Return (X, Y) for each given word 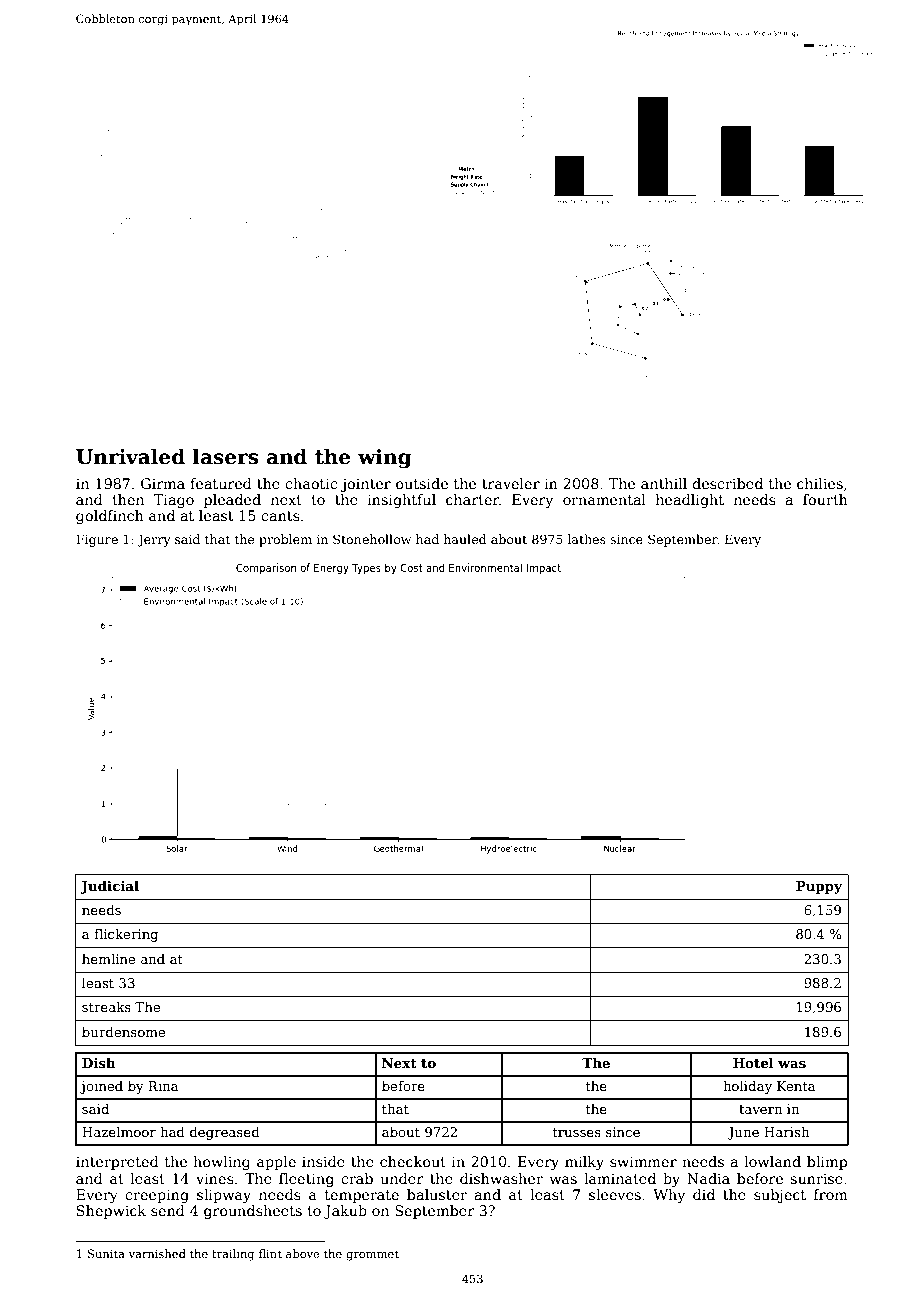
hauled (465, 539)
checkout (413, 1161)
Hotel (753, 1062)
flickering (126, 935)
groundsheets (253, 1212)
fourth (825, 499)
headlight (690, 501)
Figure (97, 540)
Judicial (109, 887)
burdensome (123, 1031)
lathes (587, 539)
